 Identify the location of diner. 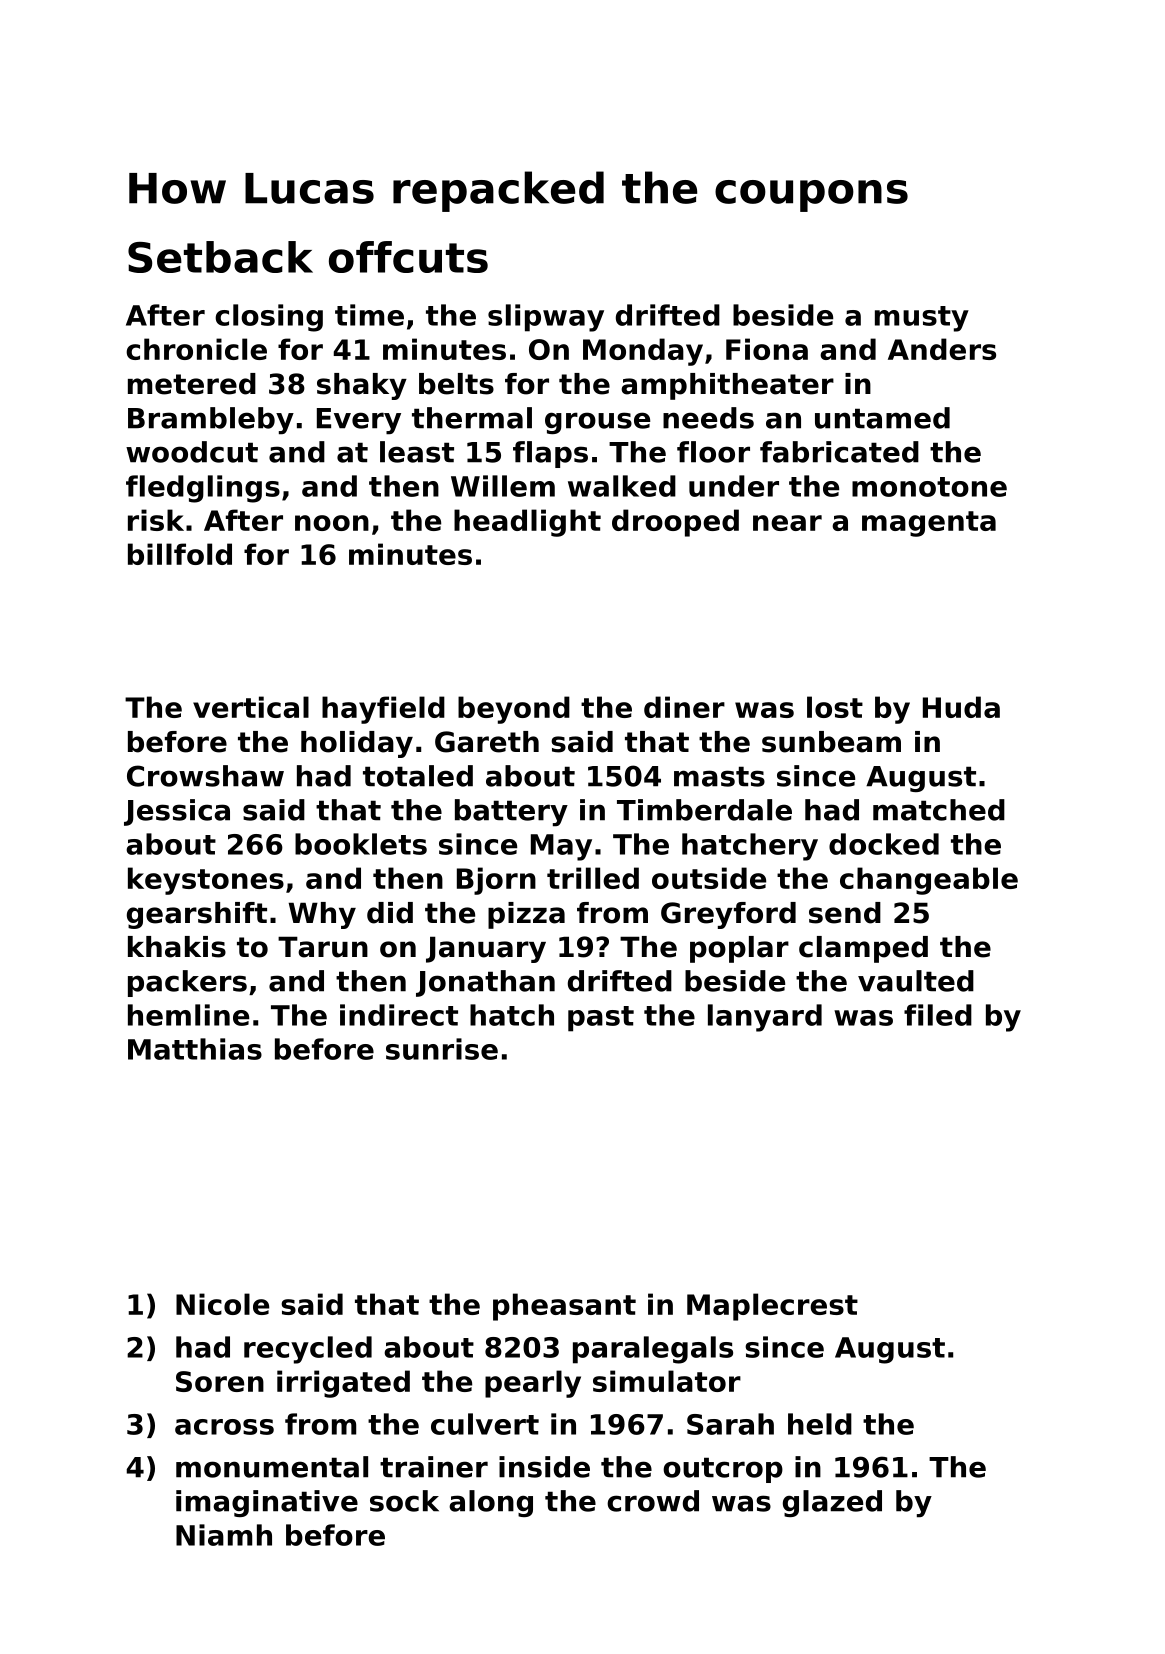
(684, 707).
